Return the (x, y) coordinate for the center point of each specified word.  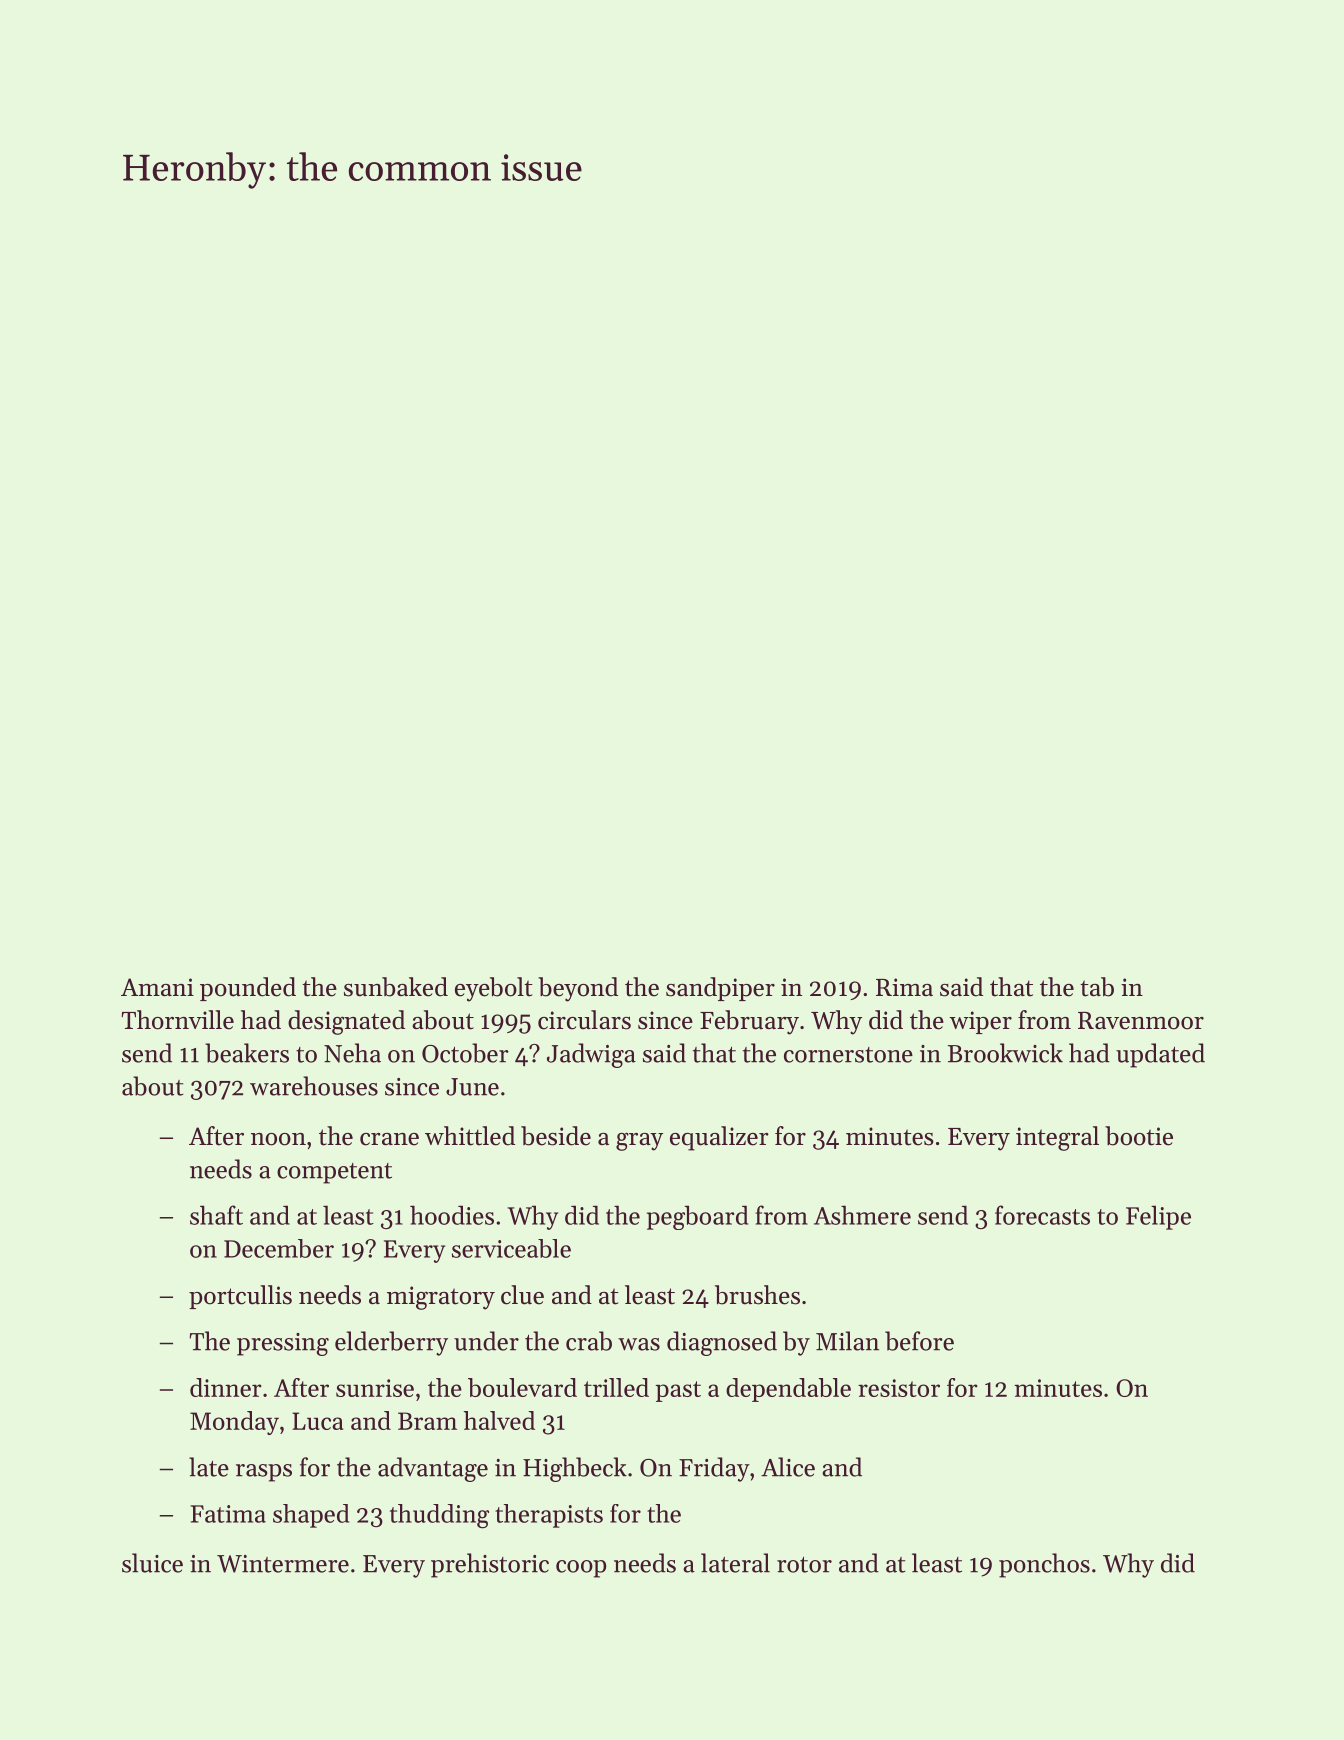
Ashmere (862, 1215)
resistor (899, 1388)
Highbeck (575, 1469)
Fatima (228, 1514)
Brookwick (1005, 1053)
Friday (714, 1469)
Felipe (1158, 1217)
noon (278, 1139)
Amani (157, 987)
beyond (578, 989)
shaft (216, 1215)
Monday (234, 1423)
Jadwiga (591, 1055)
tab (1097, 987)
